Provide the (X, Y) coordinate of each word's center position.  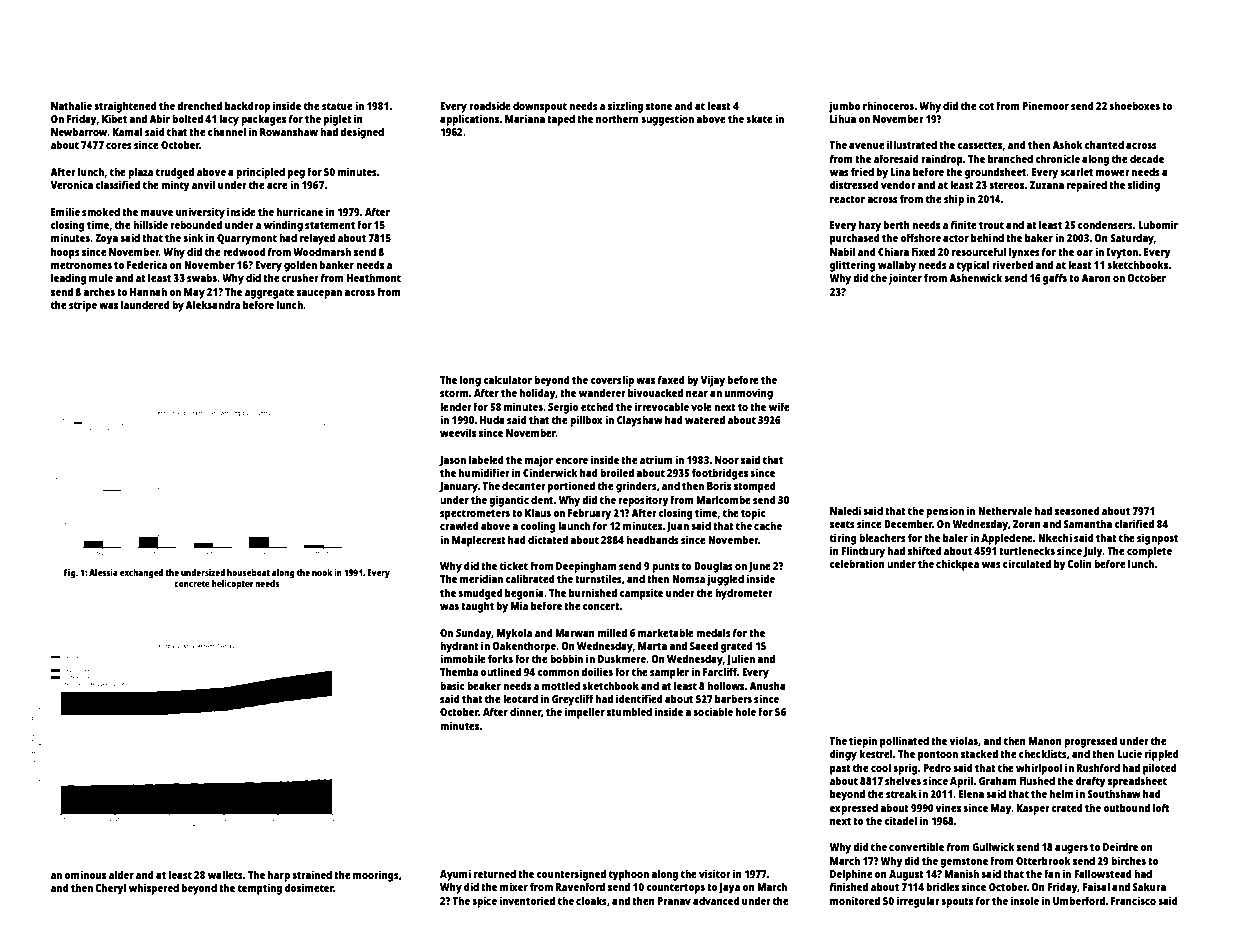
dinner (525, 711)
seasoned (1077, 510)
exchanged (141, 573)
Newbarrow (79, 131)
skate (759, 118)
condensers (1105, 224)
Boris (719, 485)
